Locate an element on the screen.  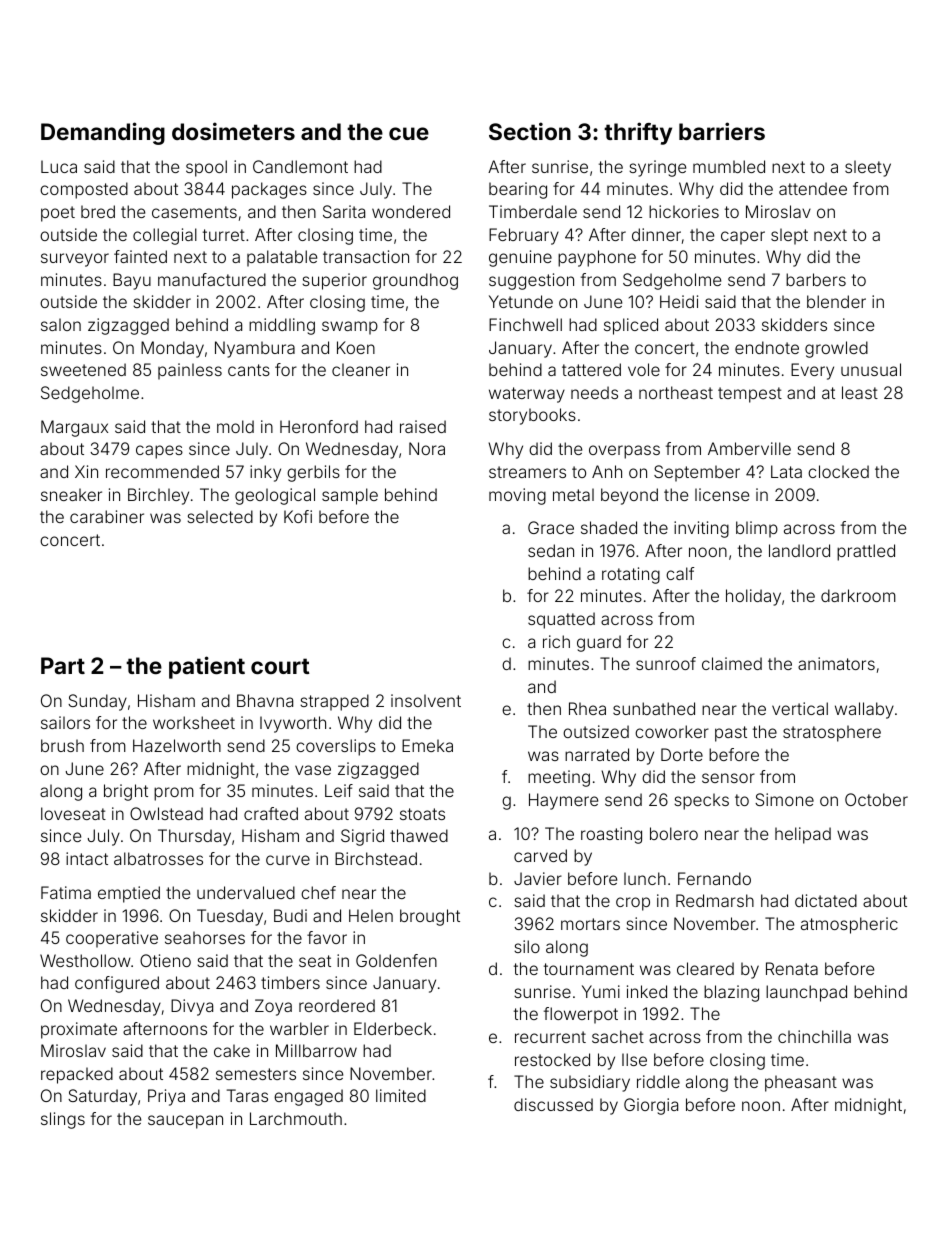
carved is located at coordinates (540, 855).
